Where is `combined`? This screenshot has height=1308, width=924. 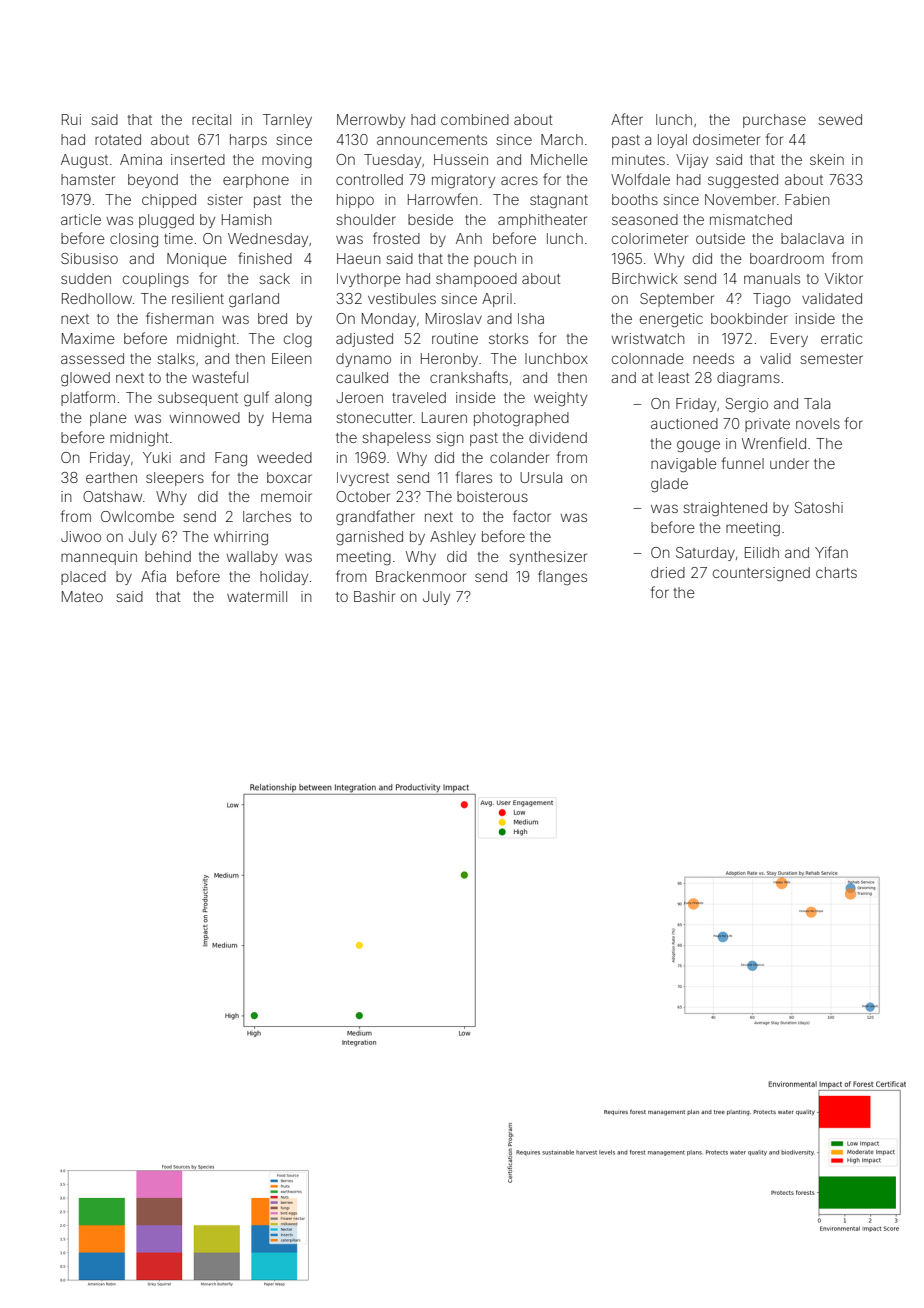
combined is located at coordinates (475, 119).
